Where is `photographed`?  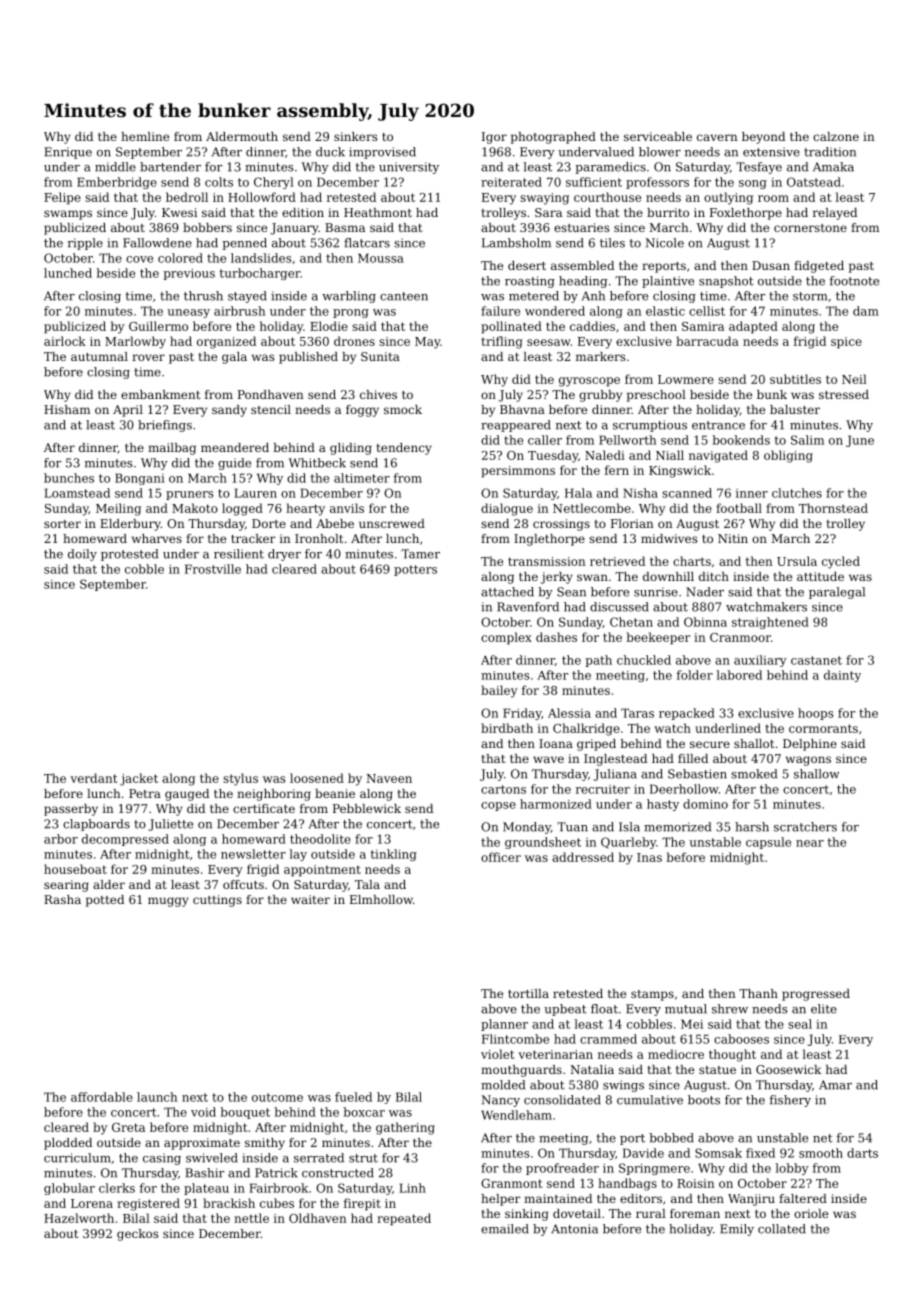 photographed is located at coordinates (553, 138).
